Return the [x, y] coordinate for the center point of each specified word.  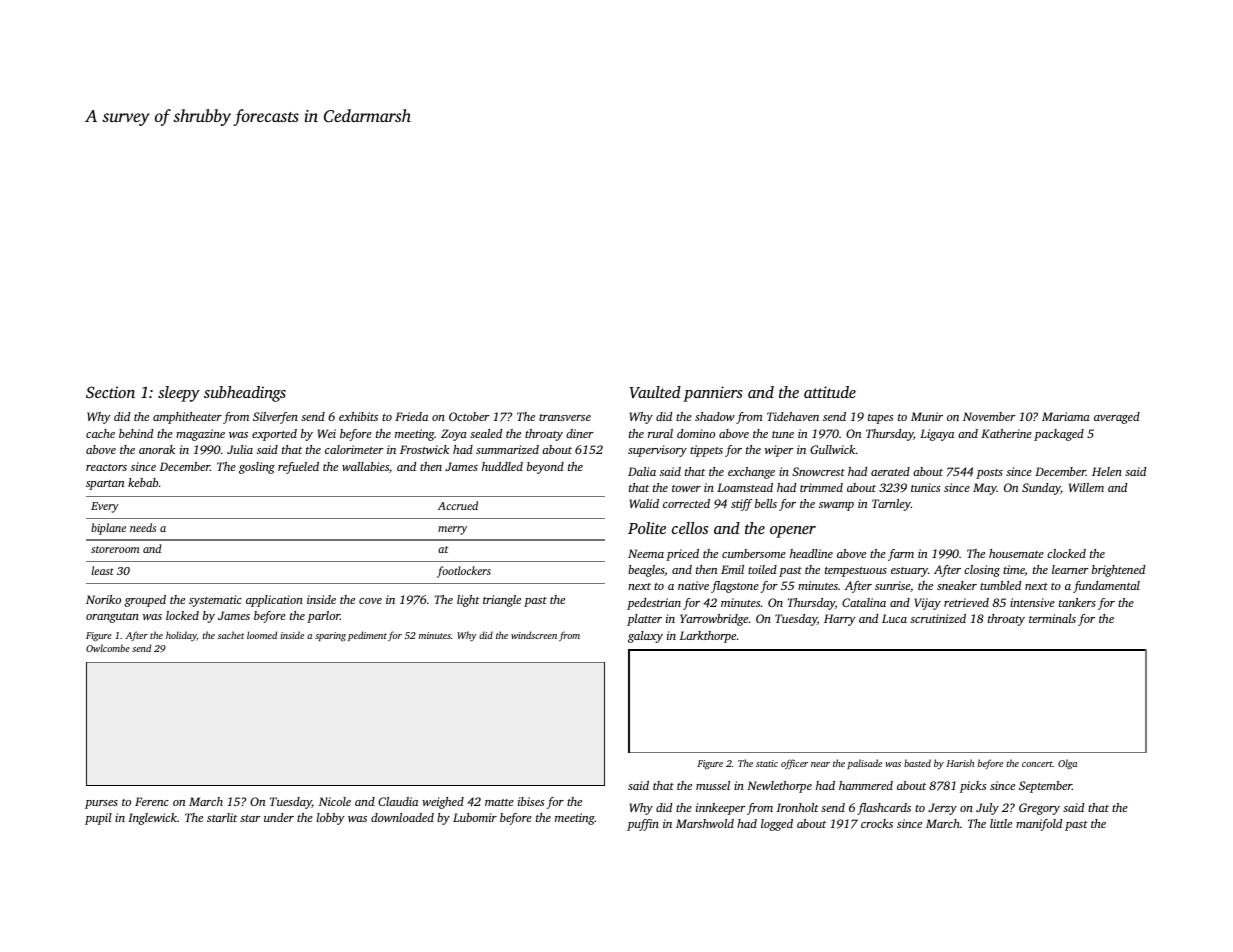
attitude [830, 392]
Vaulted [655, 392]
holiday [181, 636]
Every [105, 507]
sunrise [892, 585]
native [693, 585]
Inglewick [152, 819]
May [985, 489]
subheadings [245, 394]
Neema [646, 553]
